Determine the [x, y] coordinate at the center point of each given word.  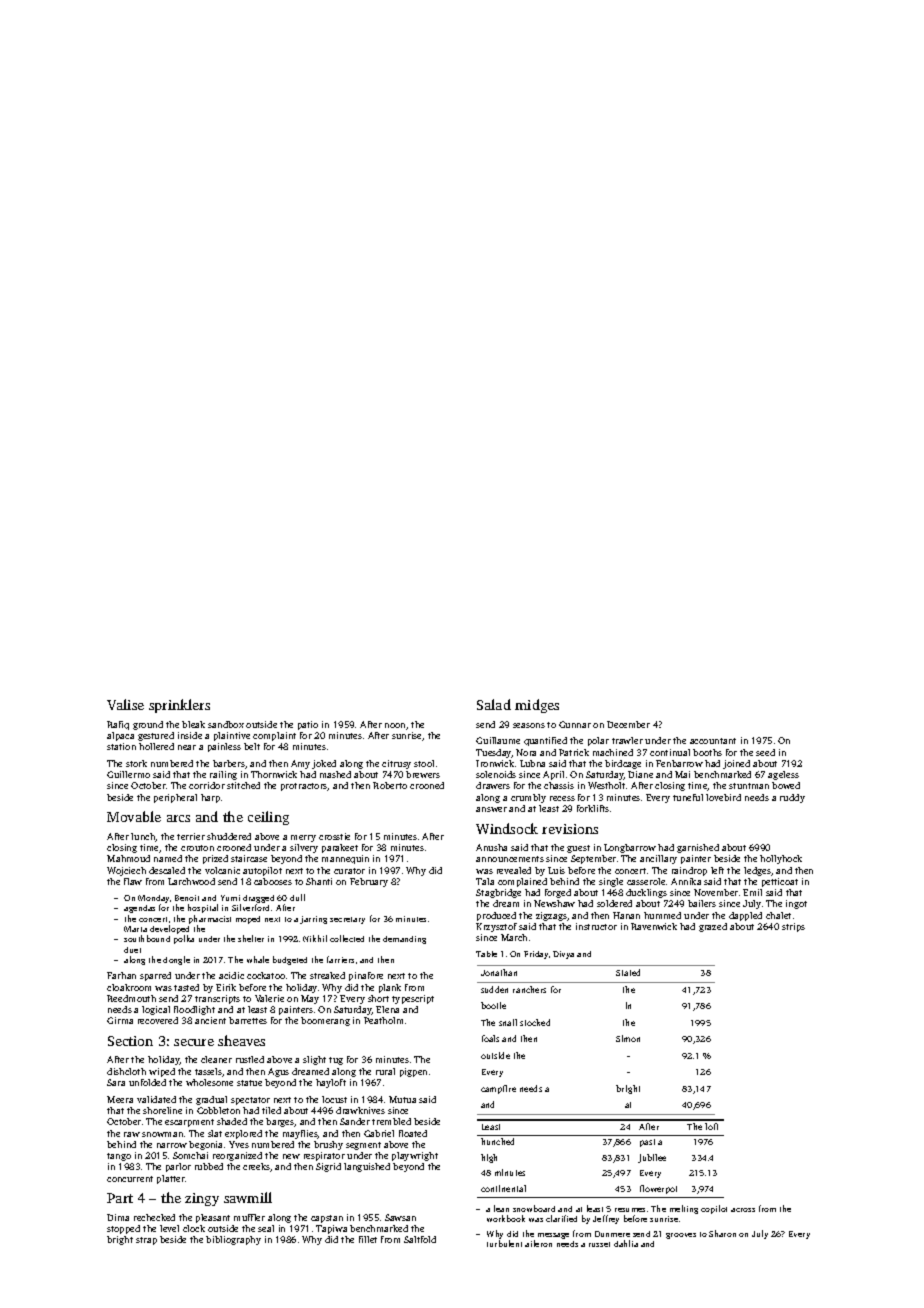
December [628, 724]
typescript [413, 999]
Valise [125, 704]
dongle [176, 960]
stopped [123, 1229]
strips [793, 927]
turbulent [504, 1243]
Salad [494, 704]
